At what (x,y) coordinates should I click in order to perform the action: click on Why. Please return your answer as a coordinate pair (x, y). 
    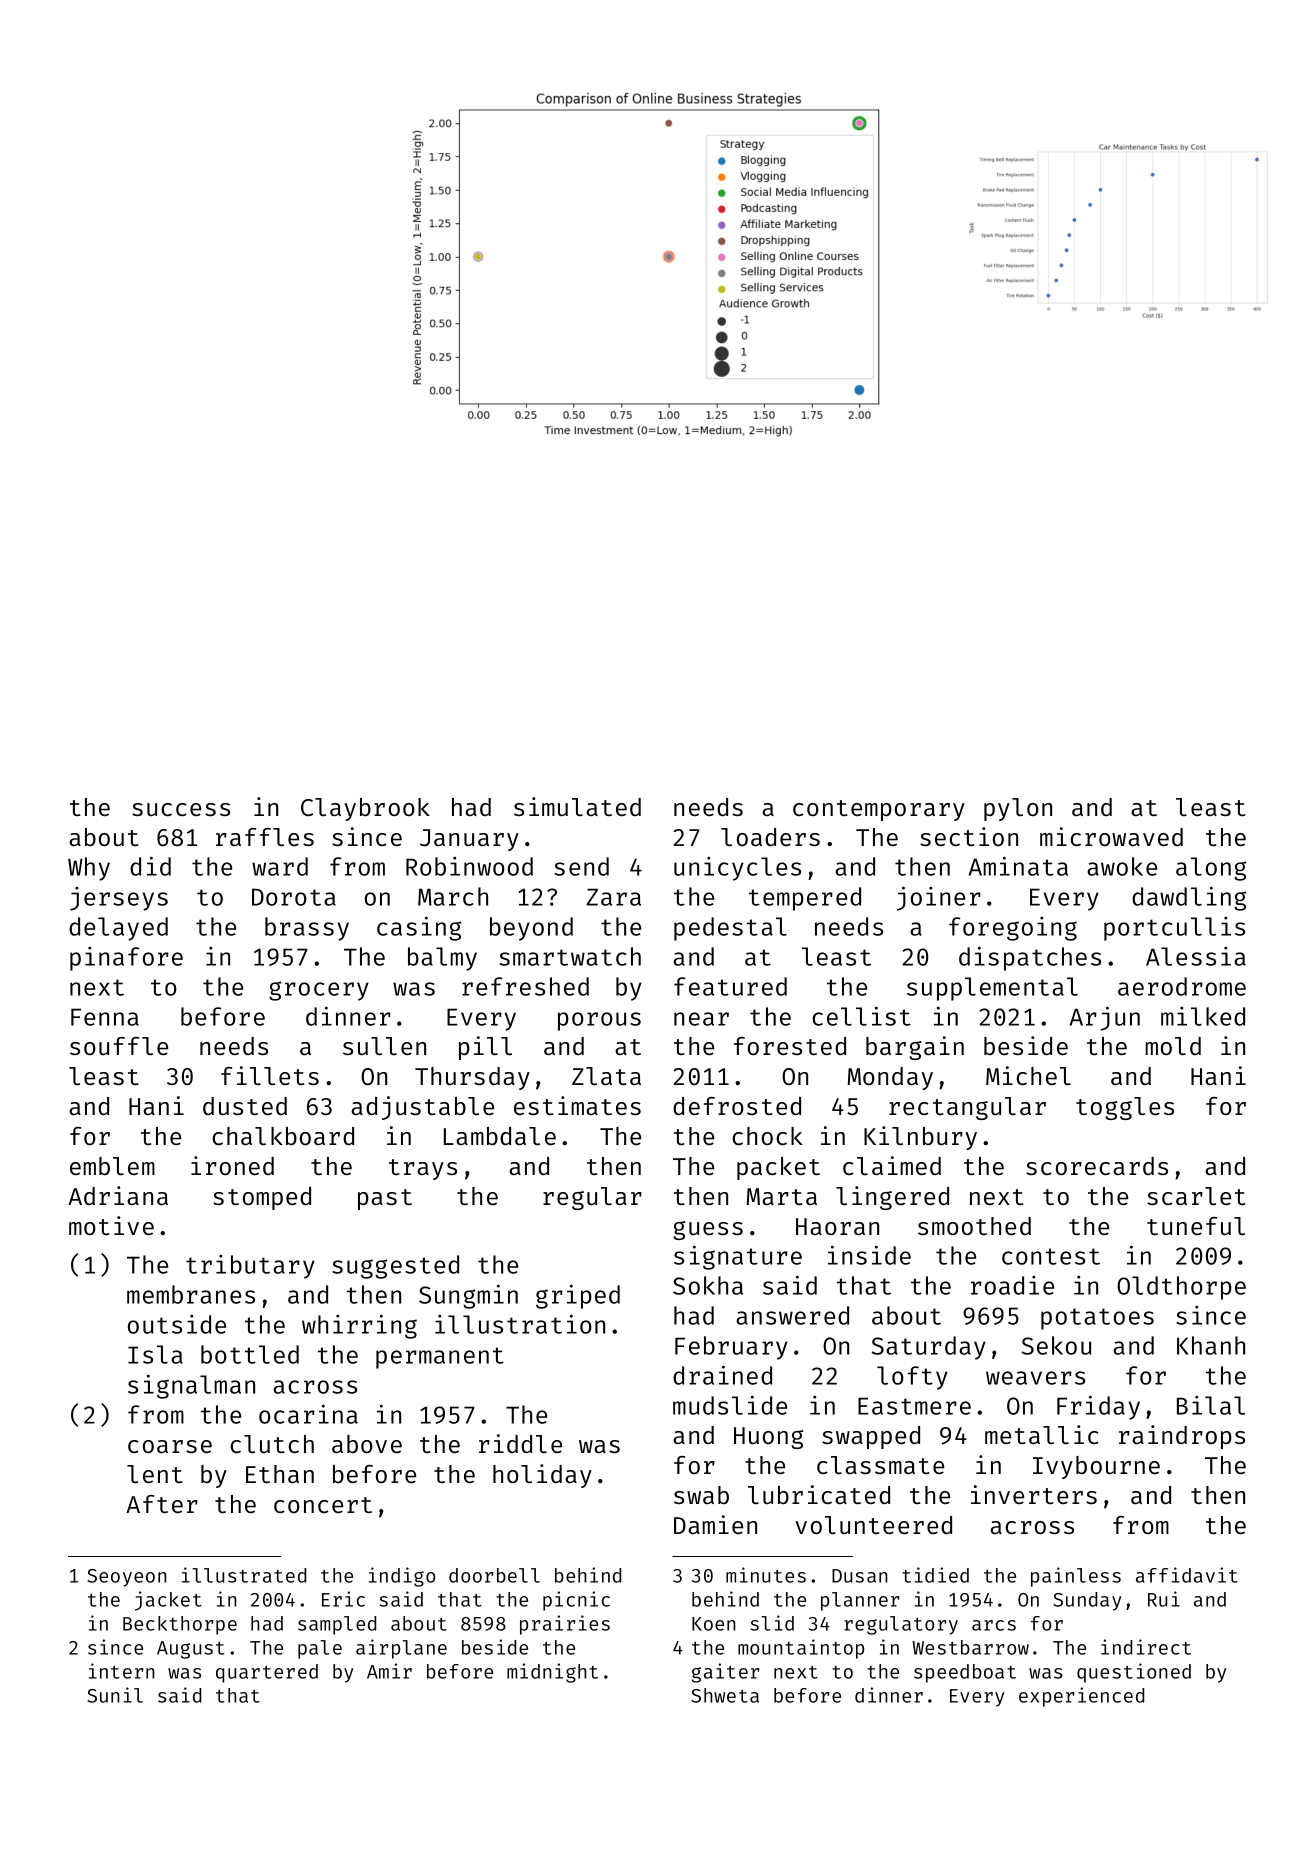
    Looking at the image, I should click on (89, 869).
